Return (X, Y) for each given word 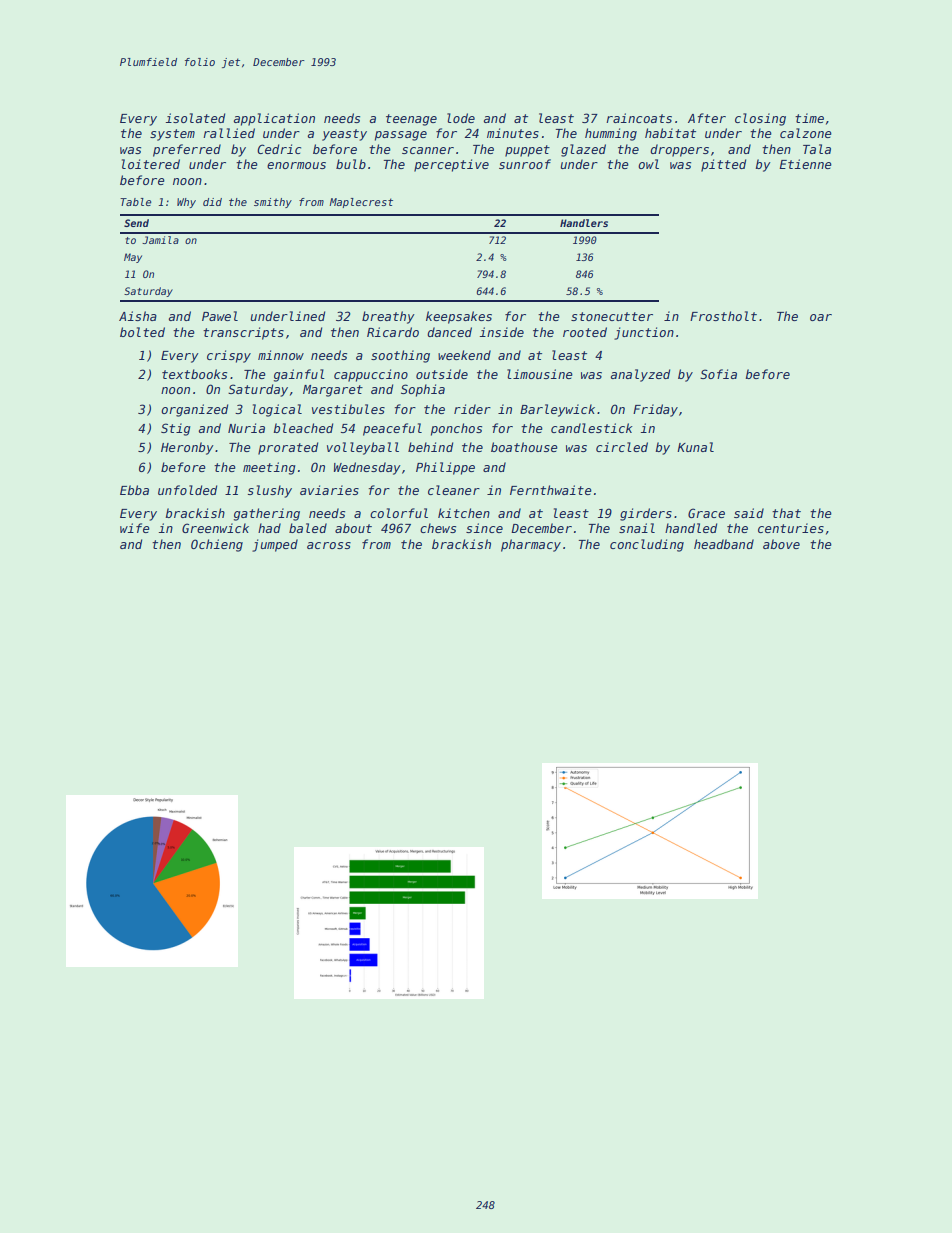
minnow (281, 355)
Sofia (718, 374)
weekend (464, 355)
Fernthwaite (551, 490)
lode (461, 118)
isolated (195, 118)
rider (472, 409)
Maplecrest (361, 203)
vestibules (348, 409)
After (707, 118)
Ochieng (217, 545)
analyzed (640, 375)
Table (136, 202)
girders (646, 514)
